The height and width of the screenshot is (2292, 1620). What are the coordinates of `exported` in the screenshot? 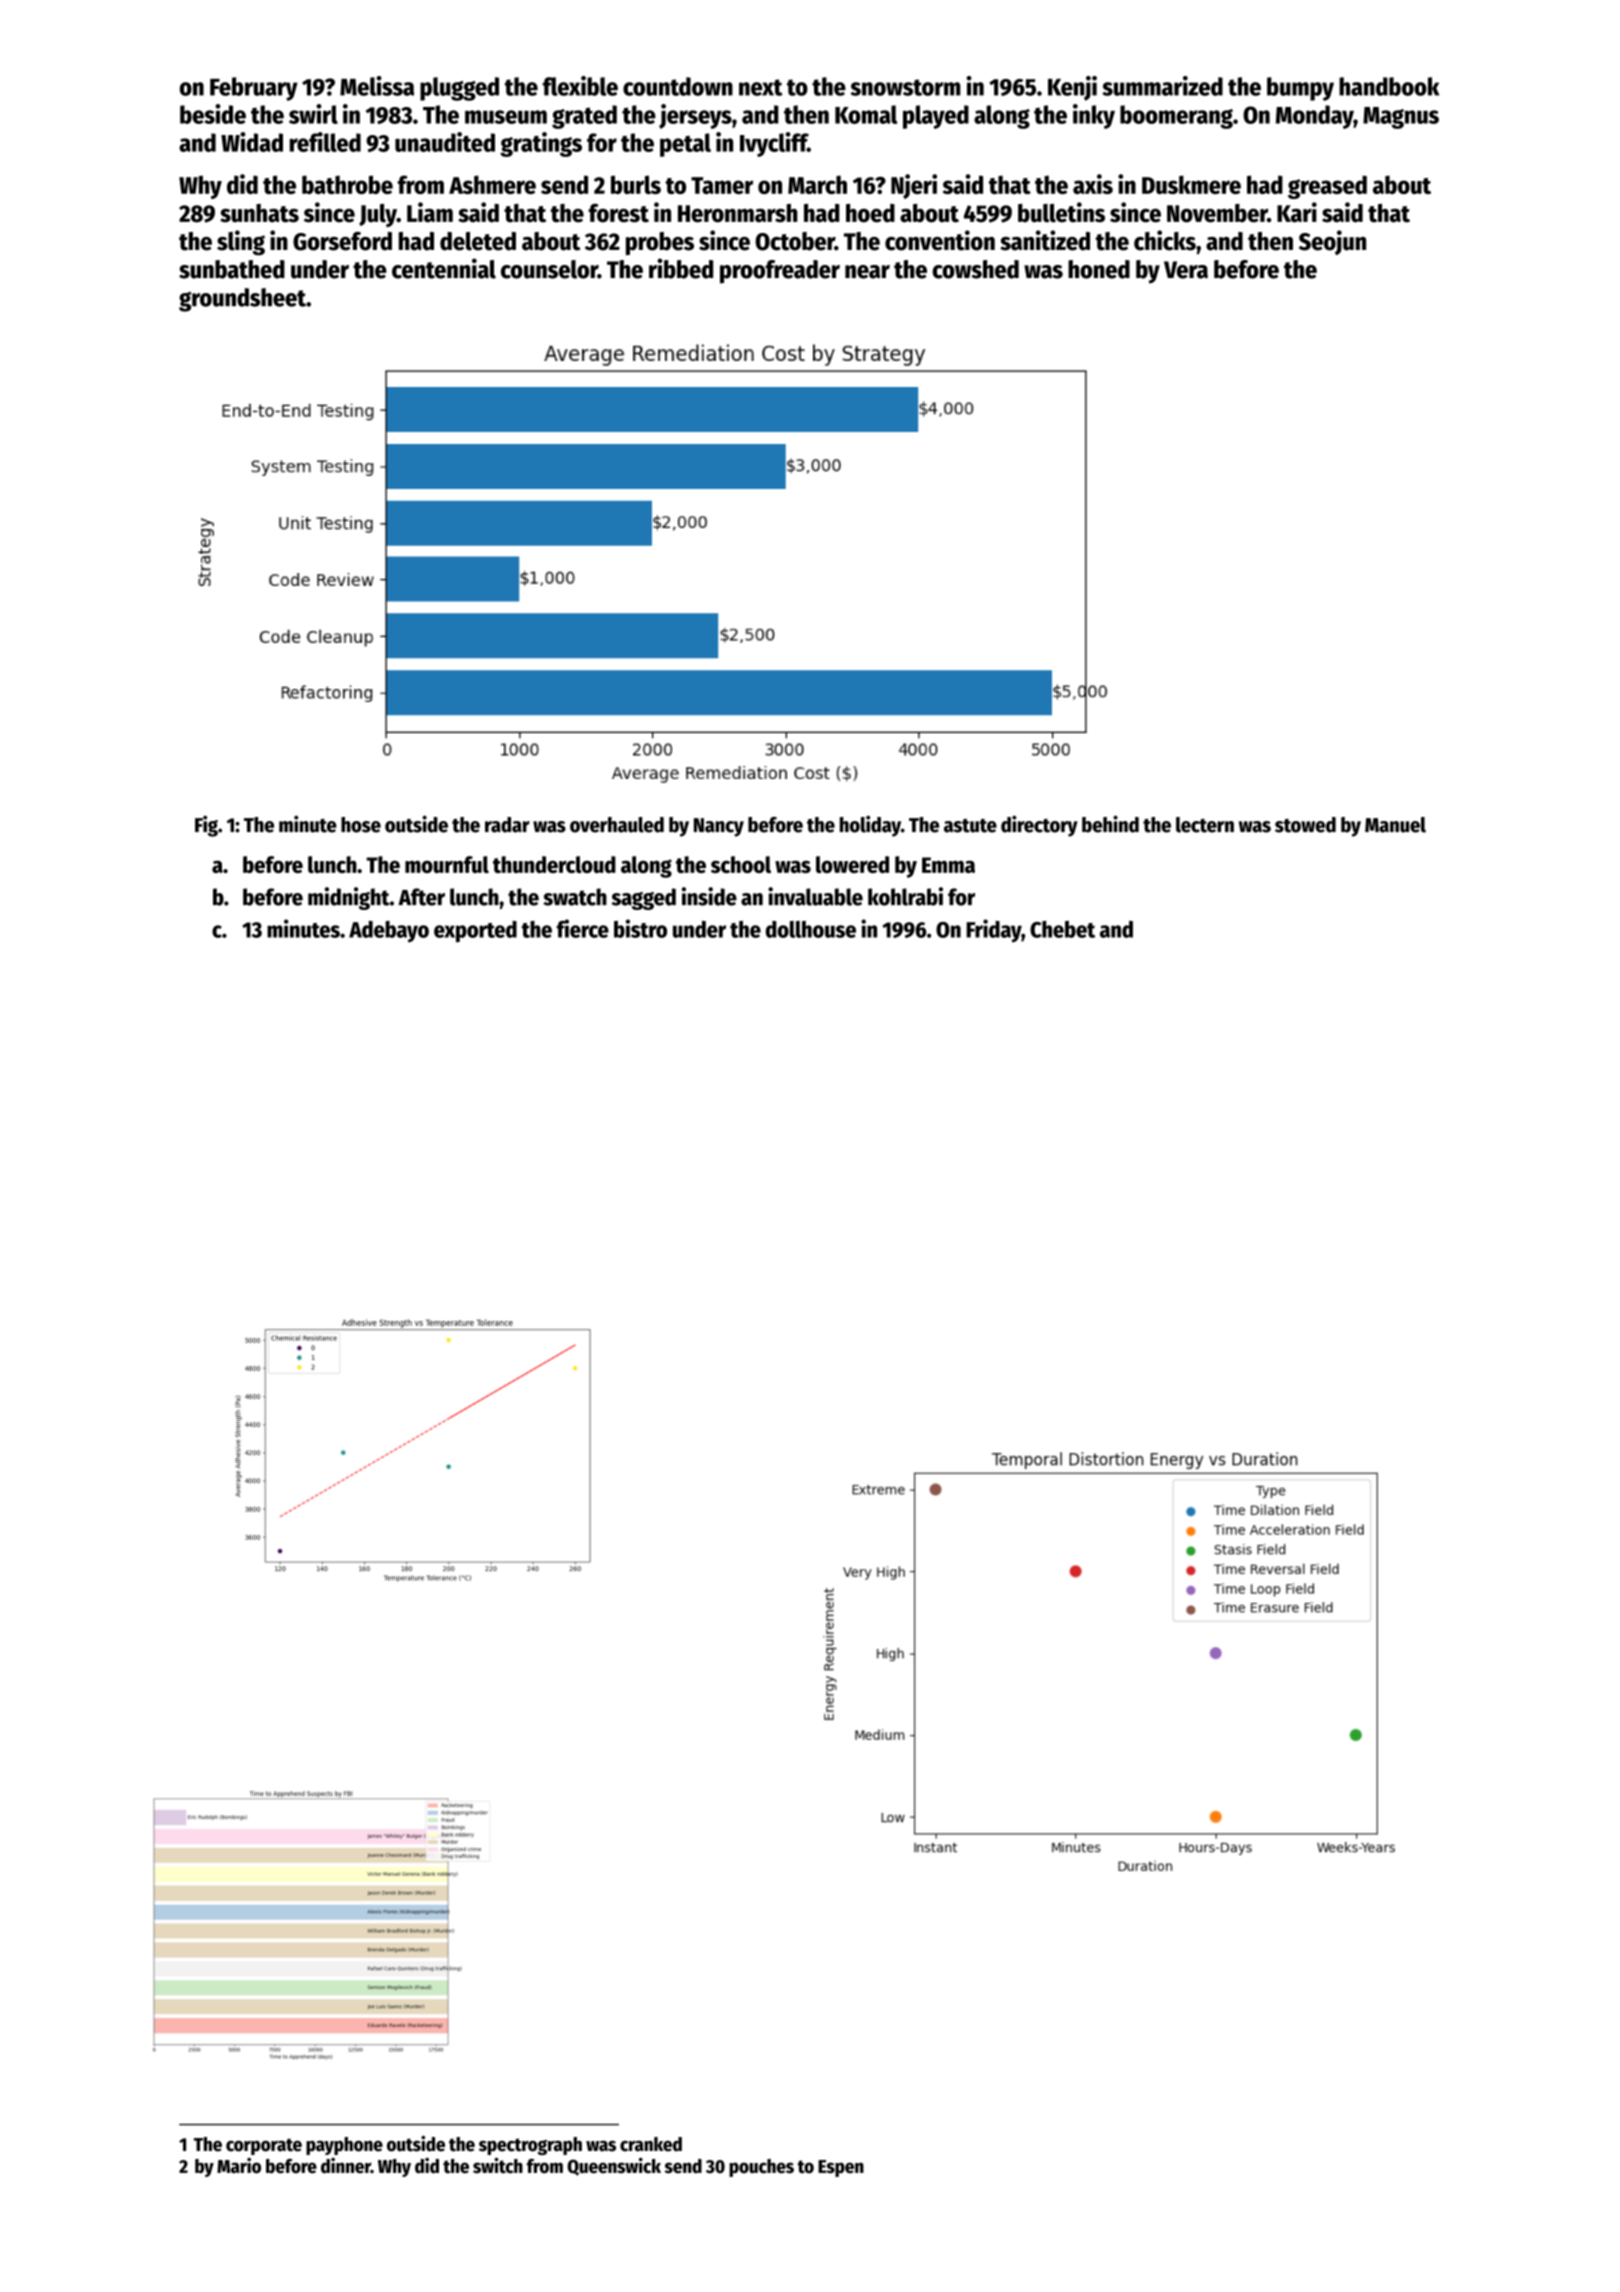 It's located at (475, 932).
